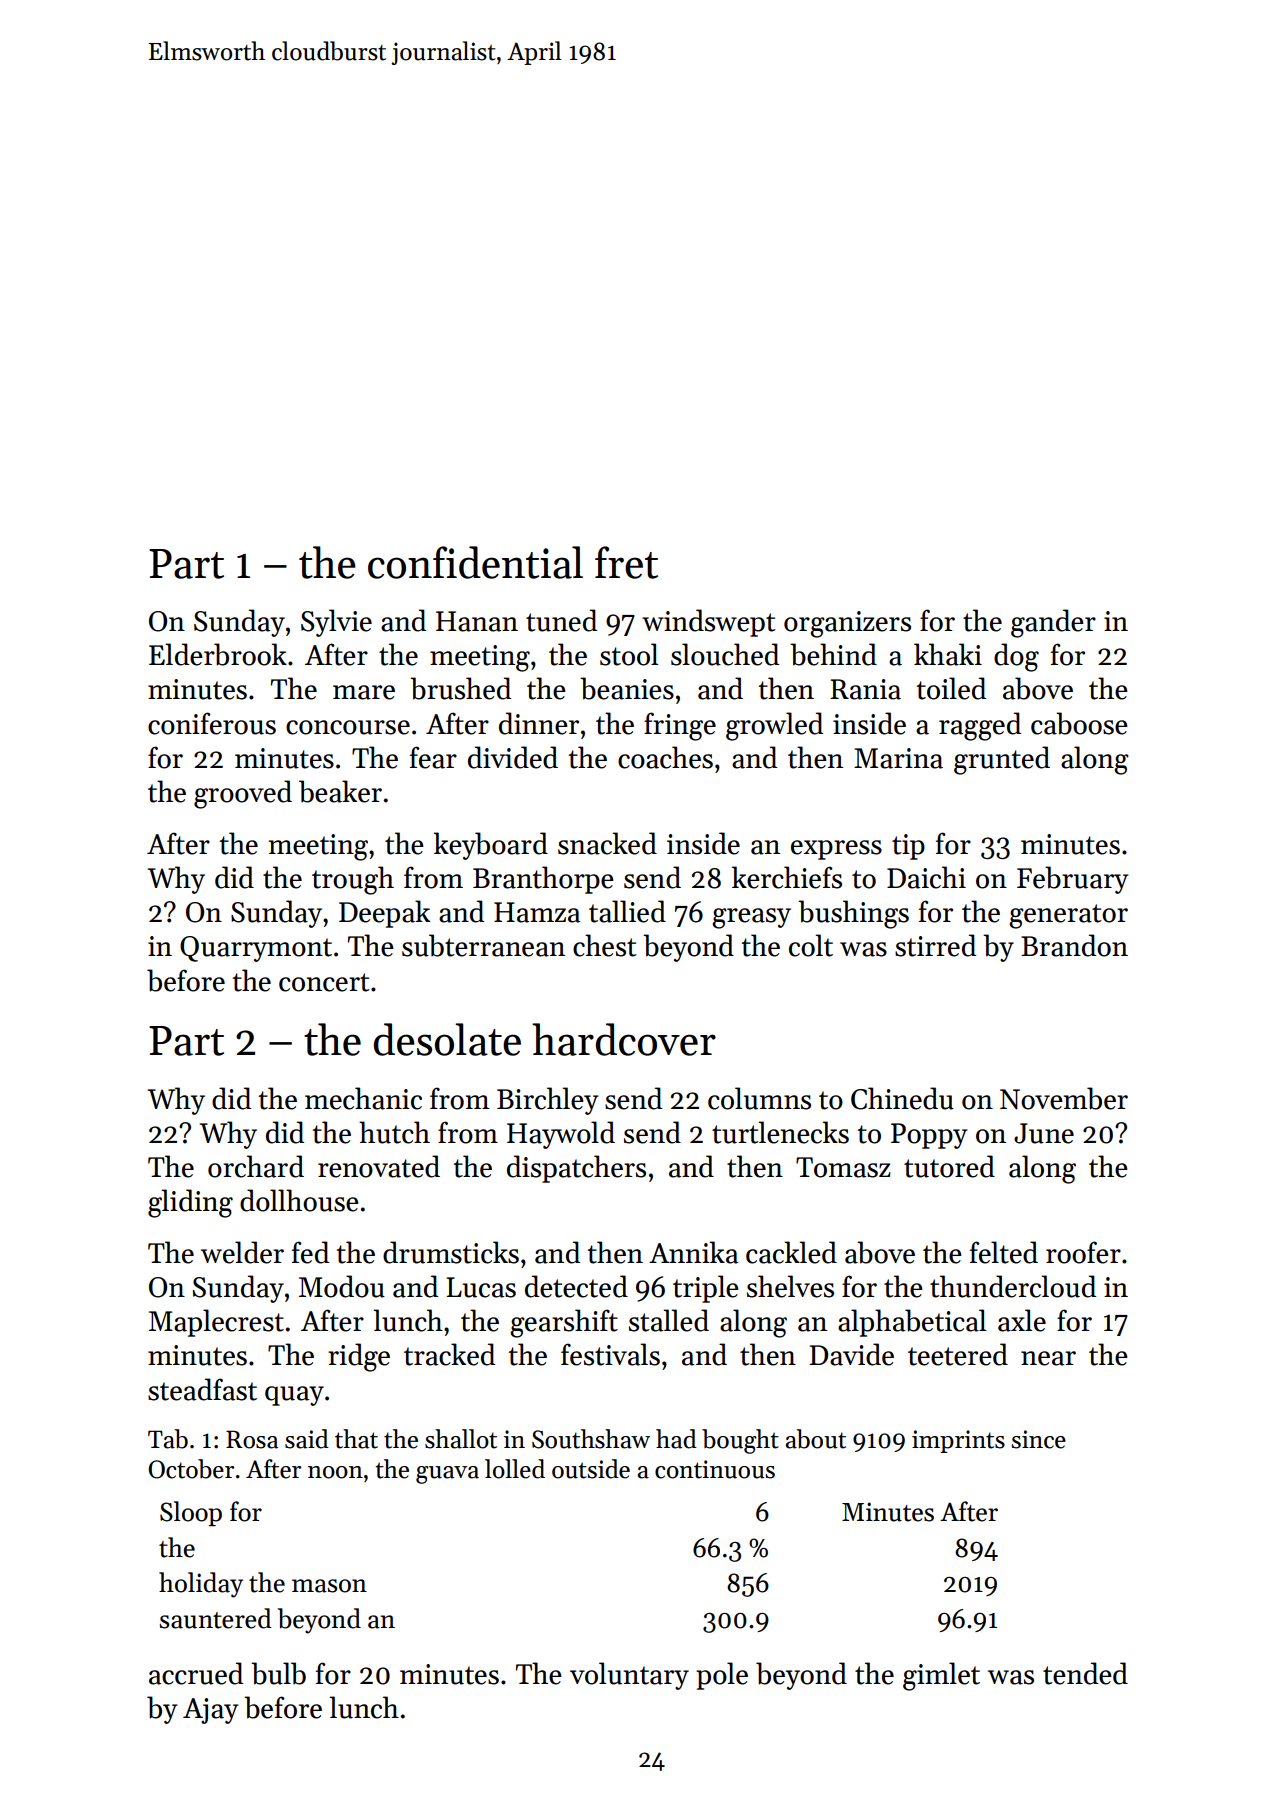 The height and width of the screenshot is (1804, 1276). I want to click on roofer, so click(1083, 1252).
